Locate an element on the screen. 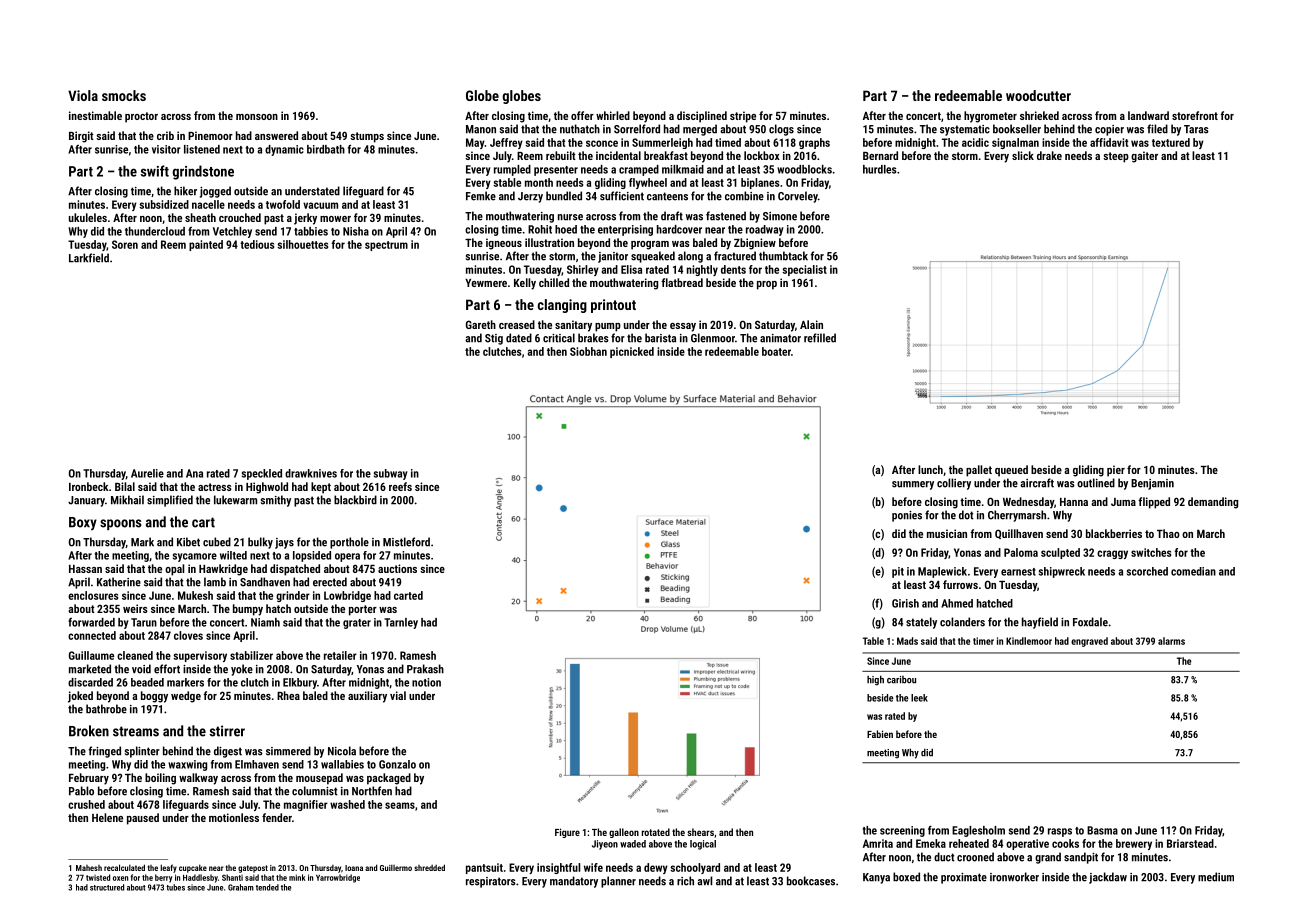  merged is located at coordinates (700, 130).
